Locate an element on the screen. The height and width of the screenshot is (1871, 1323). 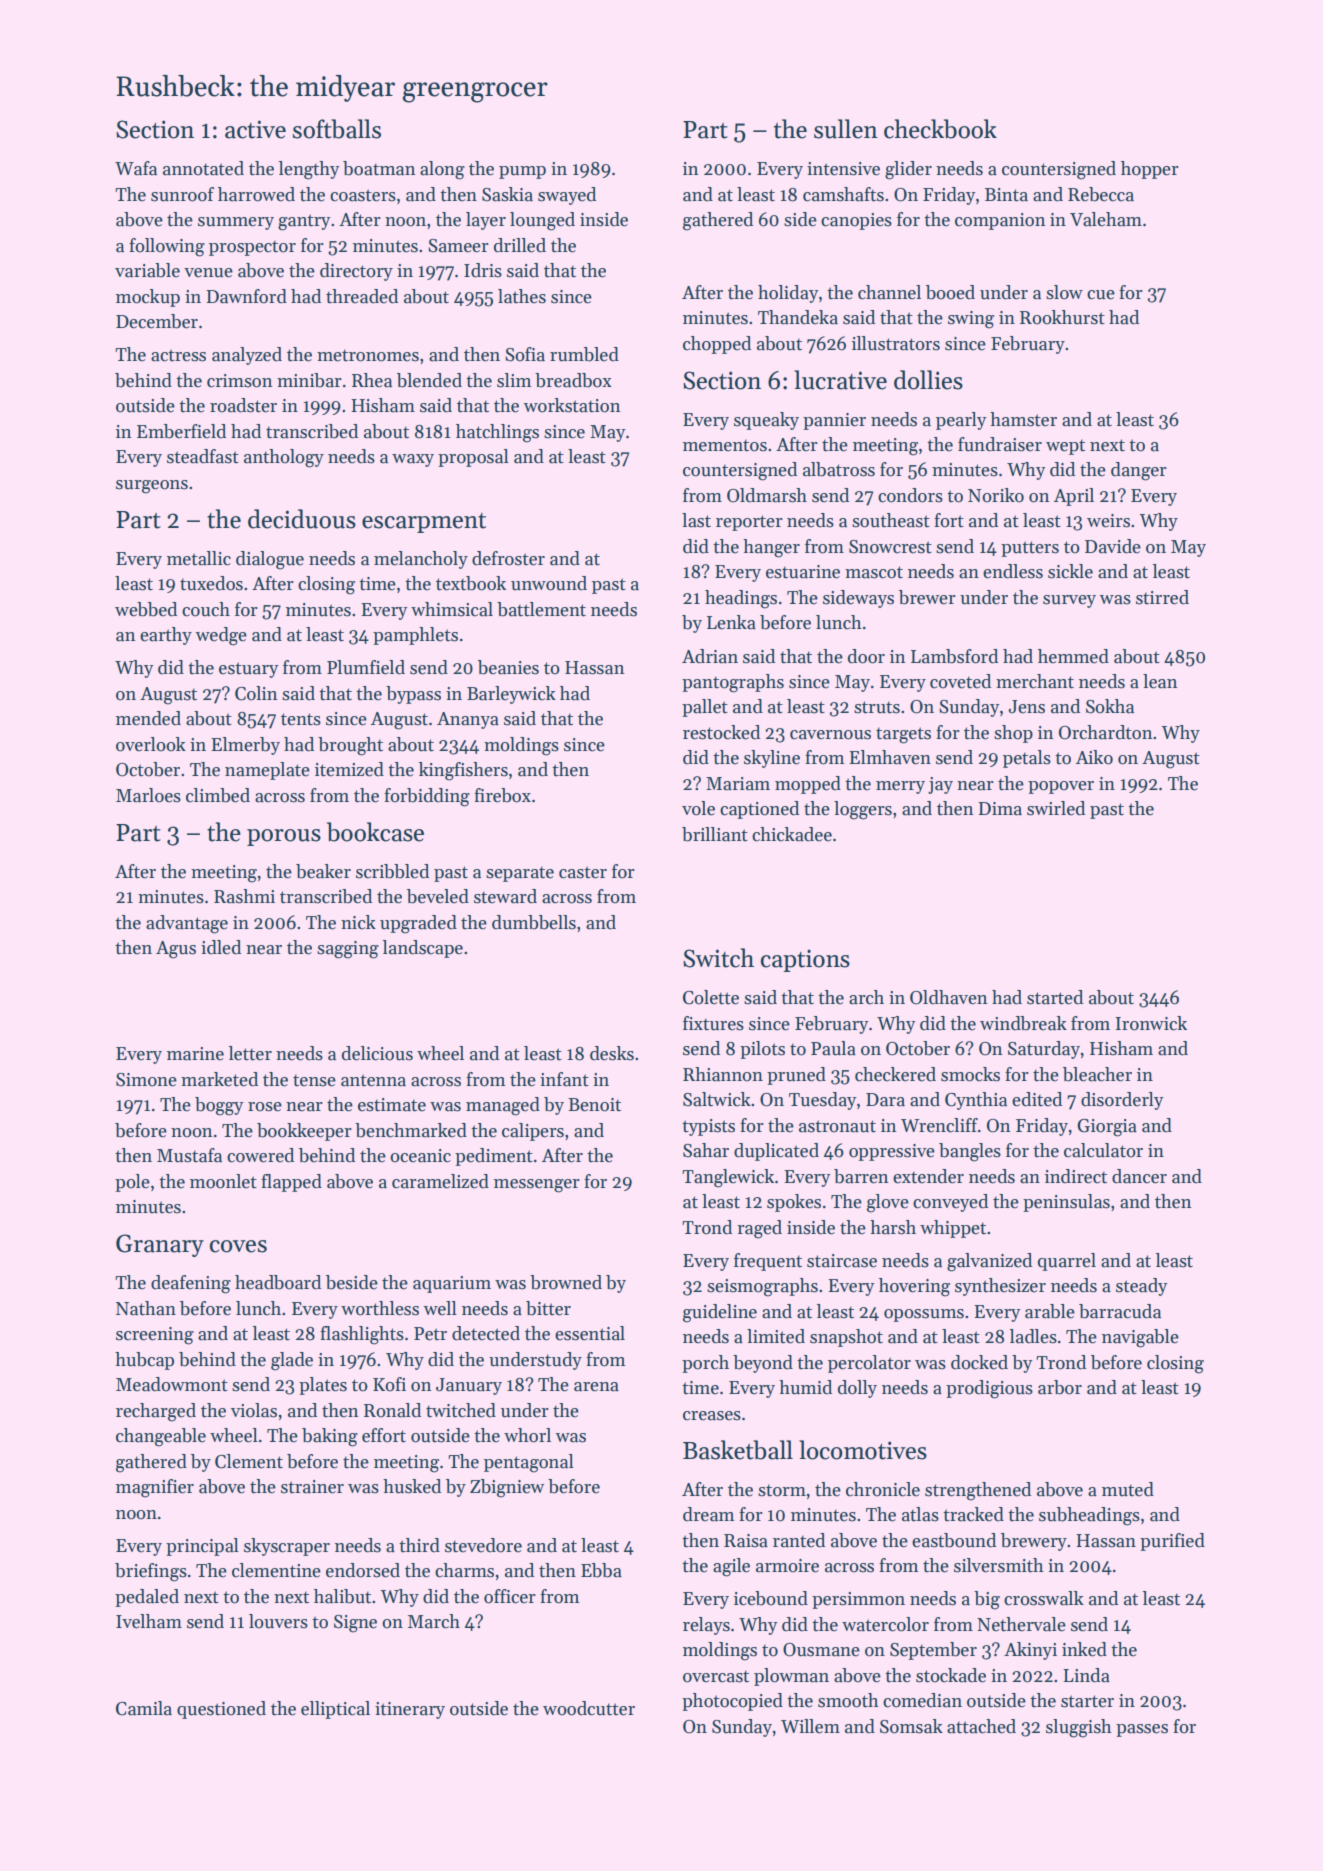
docked is located at coordinates (979, 1362).
